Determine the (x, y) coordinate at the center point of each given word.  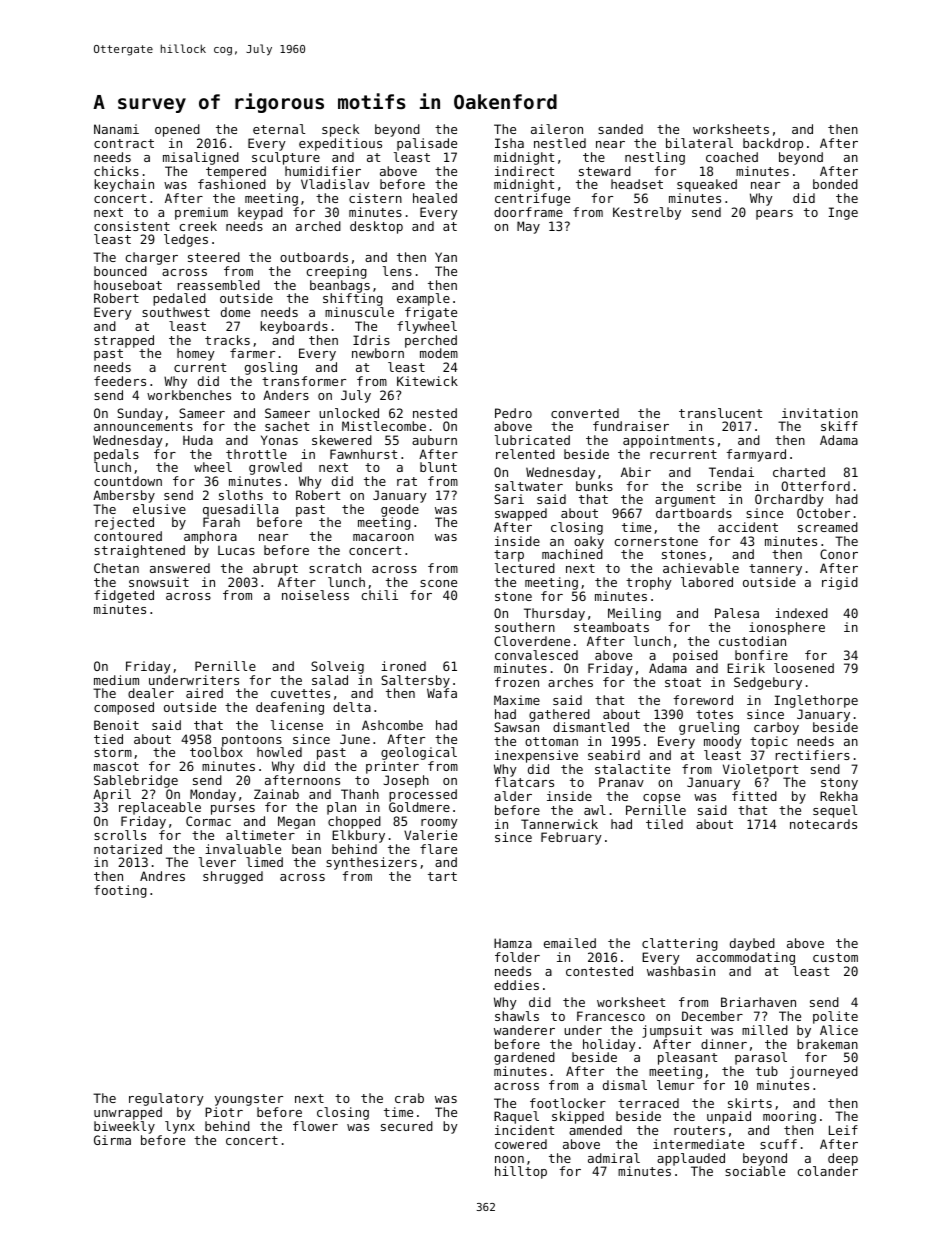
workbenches (189, 395)
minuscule (359, 312)
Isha (509, 143)
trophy (649, 583)
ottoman (551, 741)
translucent (720, 413)
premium (201, 213)
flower (315, 1126)
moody (723, 742)
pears (774, 215)
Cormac (208, 821)
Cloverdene (532, 641)
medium (116, 680)
